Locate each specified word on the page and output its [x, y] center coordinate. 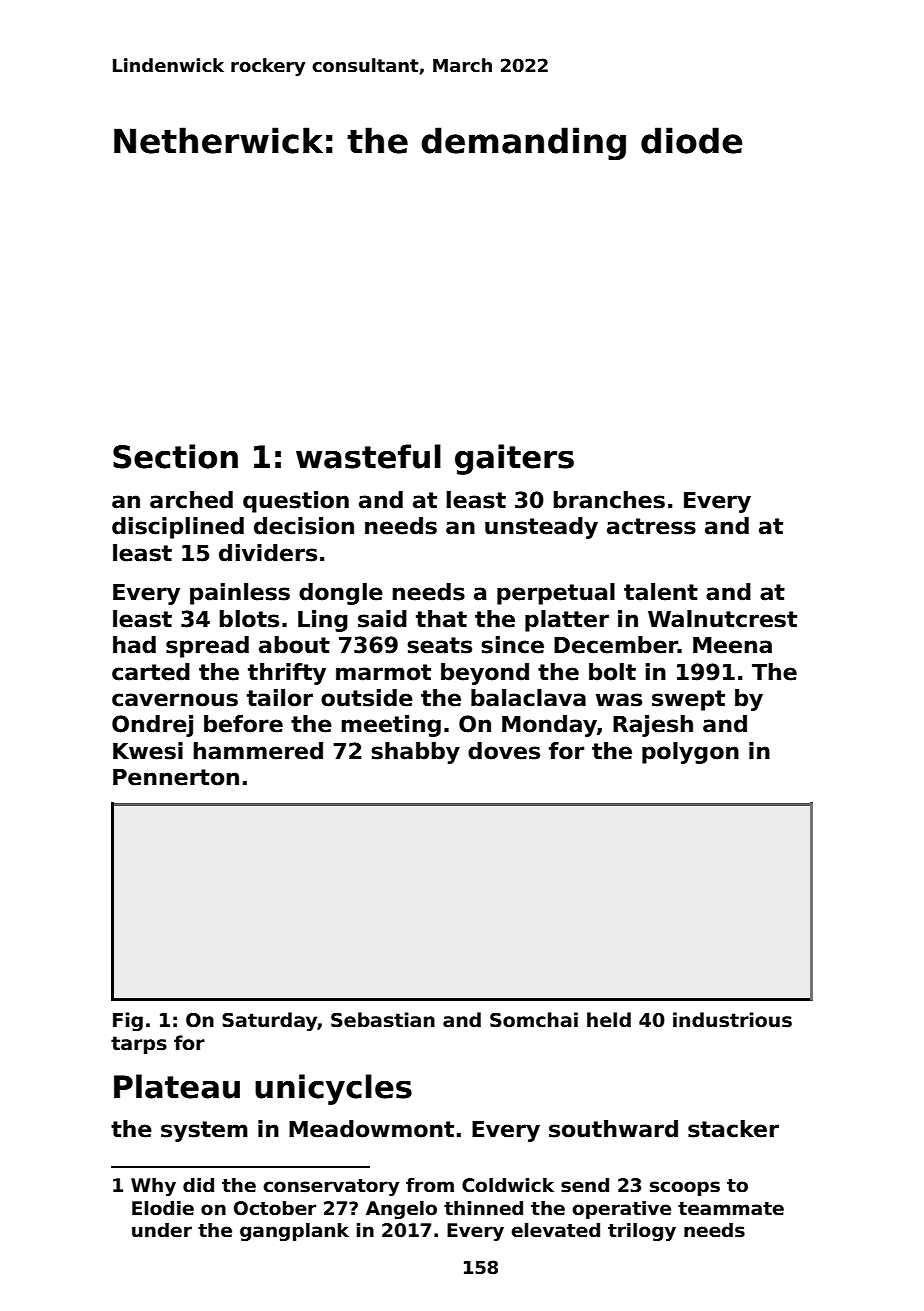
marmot [383, 672]
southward [613, 1129]
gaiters [514, 459]
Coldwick [508, 1185]
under [162, 1230]
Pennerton [176, 777]
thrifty [287, 674]
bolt [612, 672]
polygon [690, 753]
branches [609, 500]
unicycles [333, 1089]
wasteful [368, 456]
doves [504, 751]
